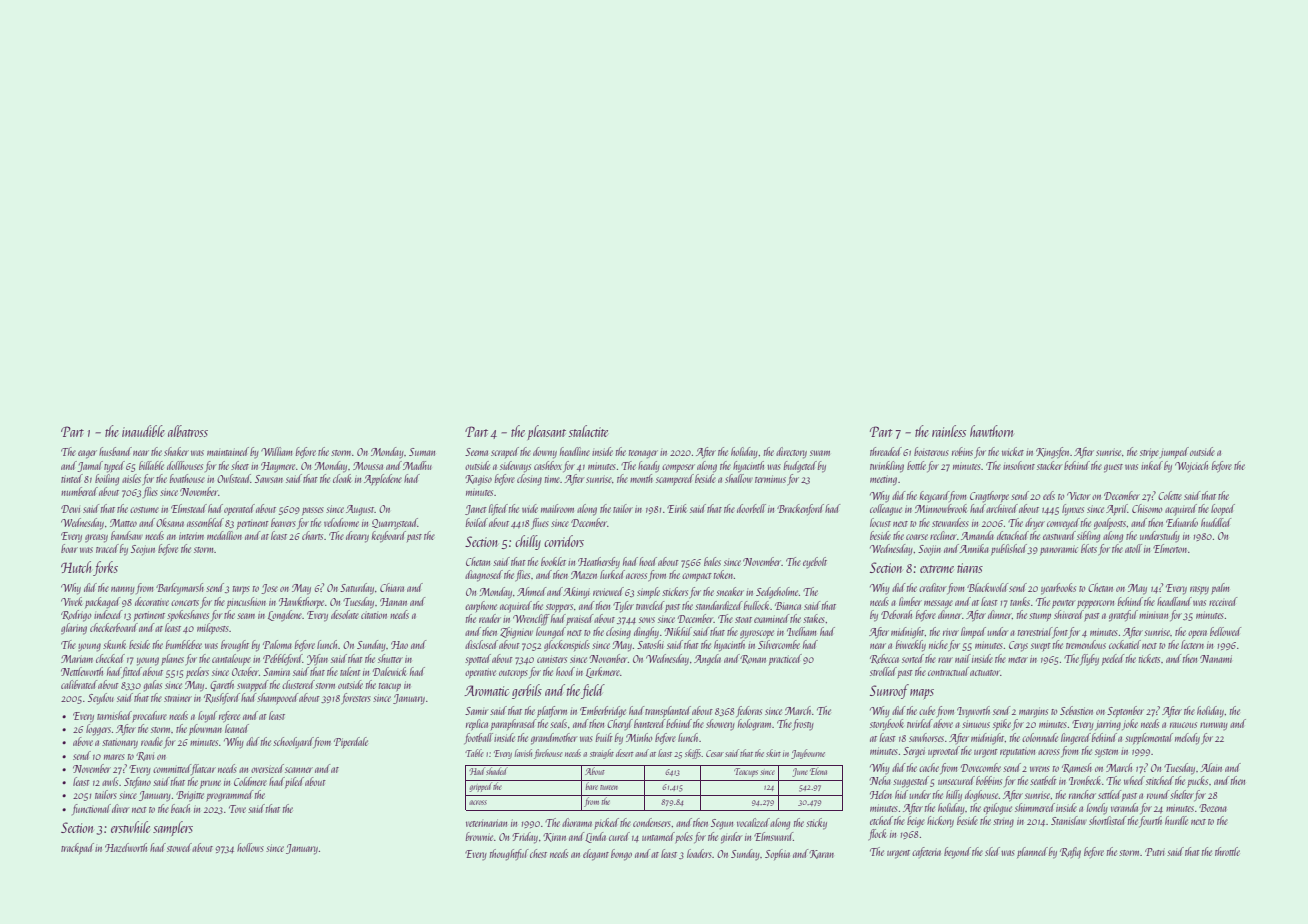 Image resolution: width=1308 pixels, height=924 pixels. Describe the element at coordinates (991, 431) in the screenshot. I see `hawthorn` at that location.
